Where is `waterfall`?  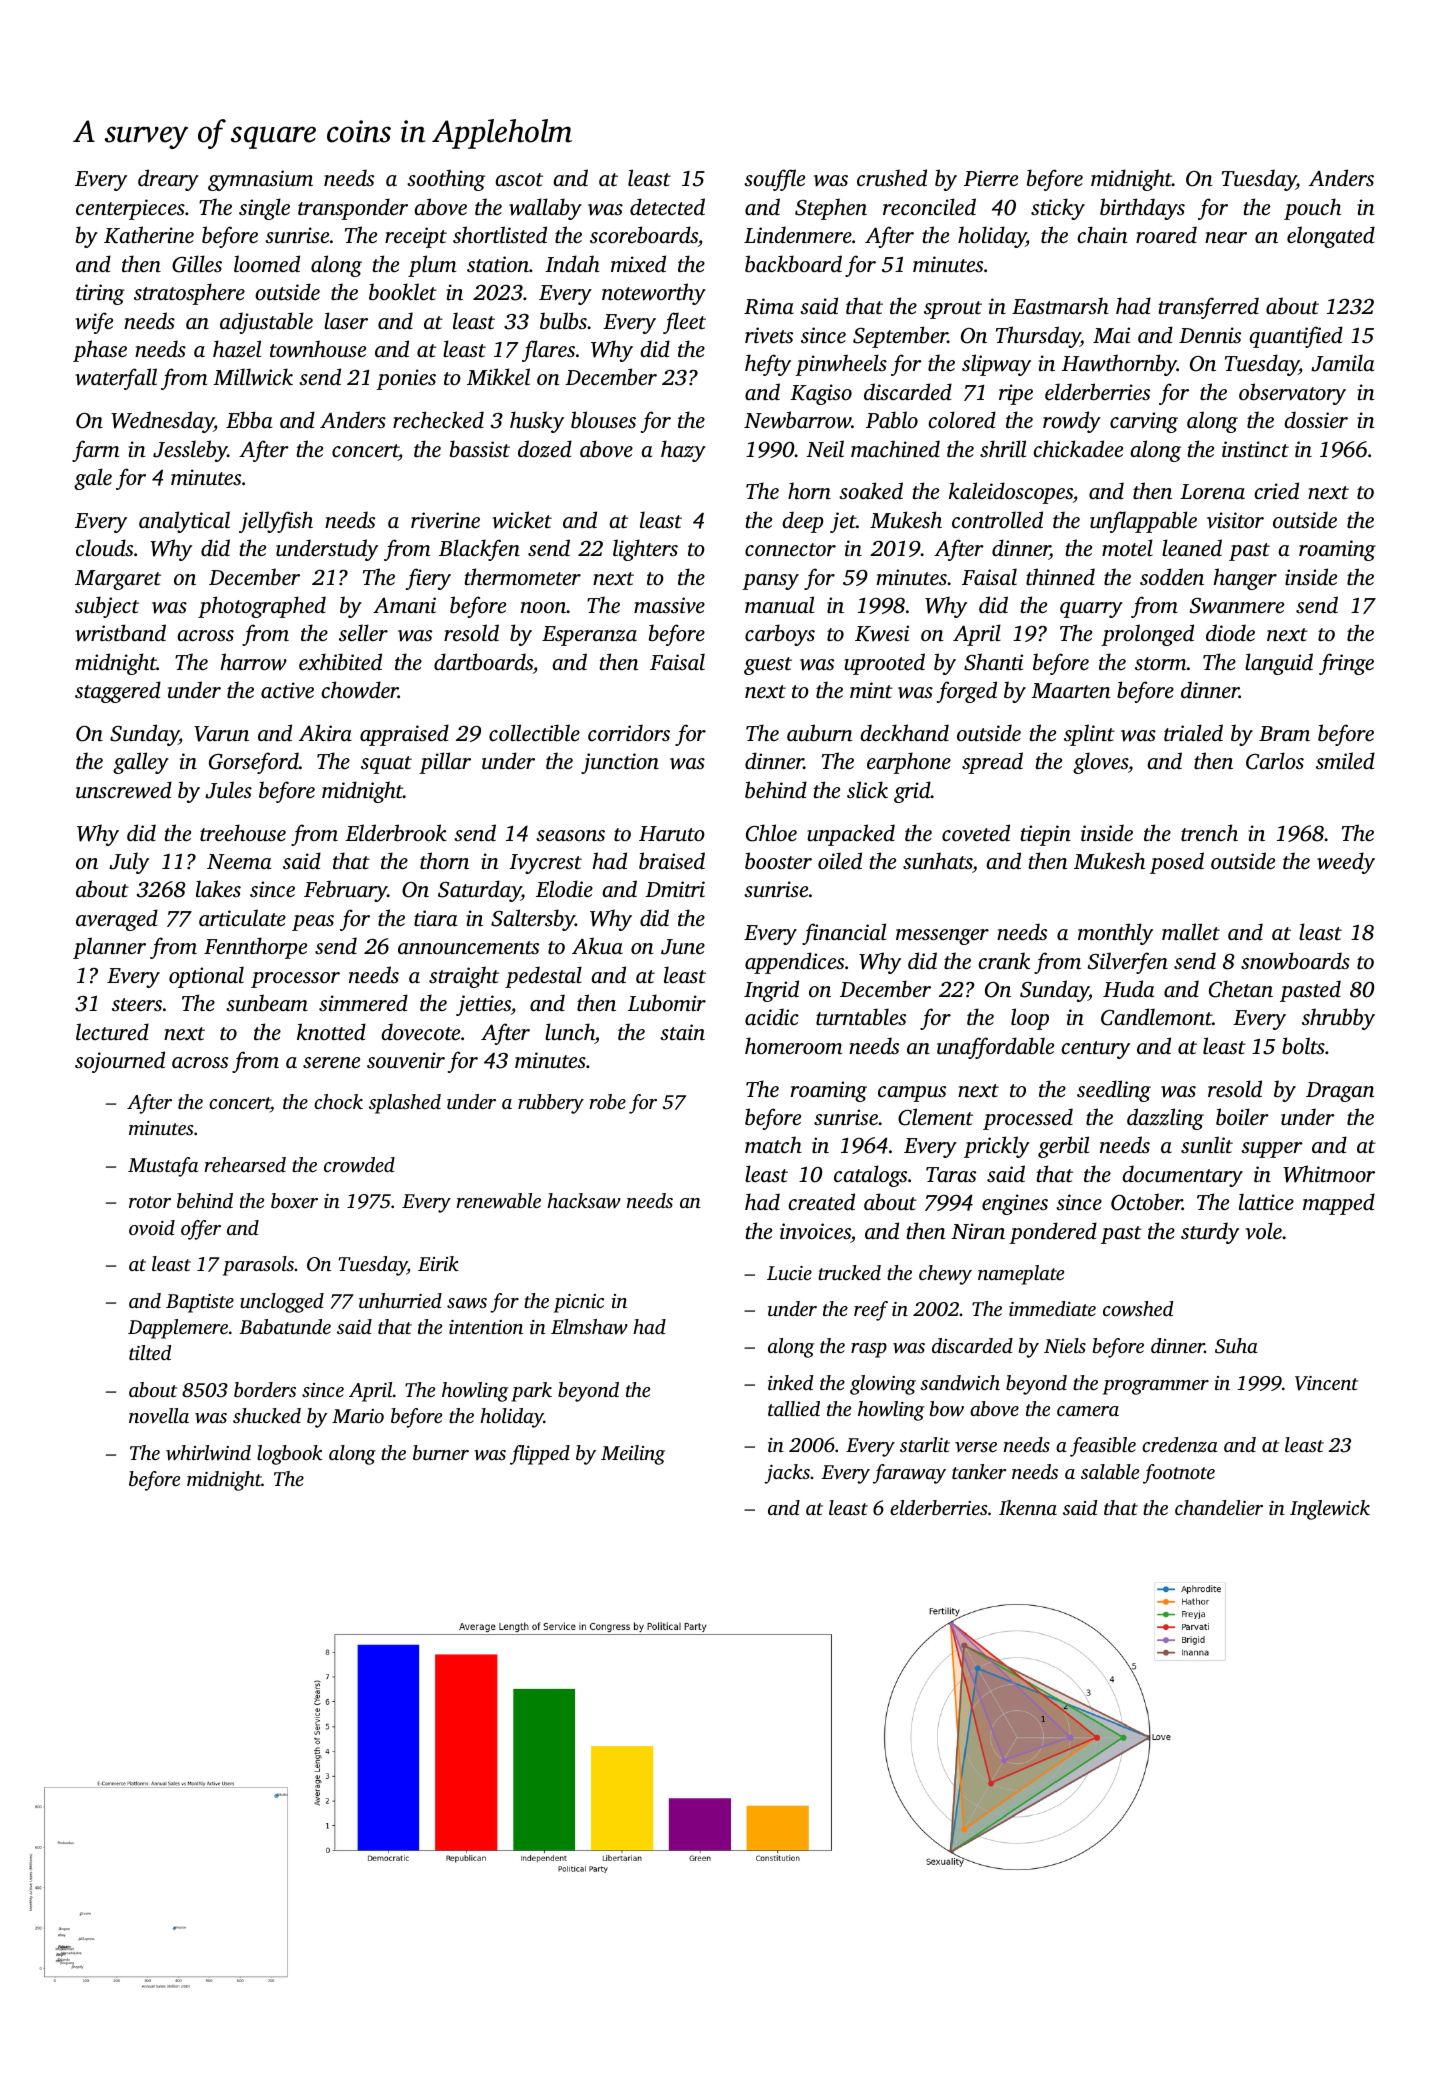
waterfall is located at coordinates (116, 379).
